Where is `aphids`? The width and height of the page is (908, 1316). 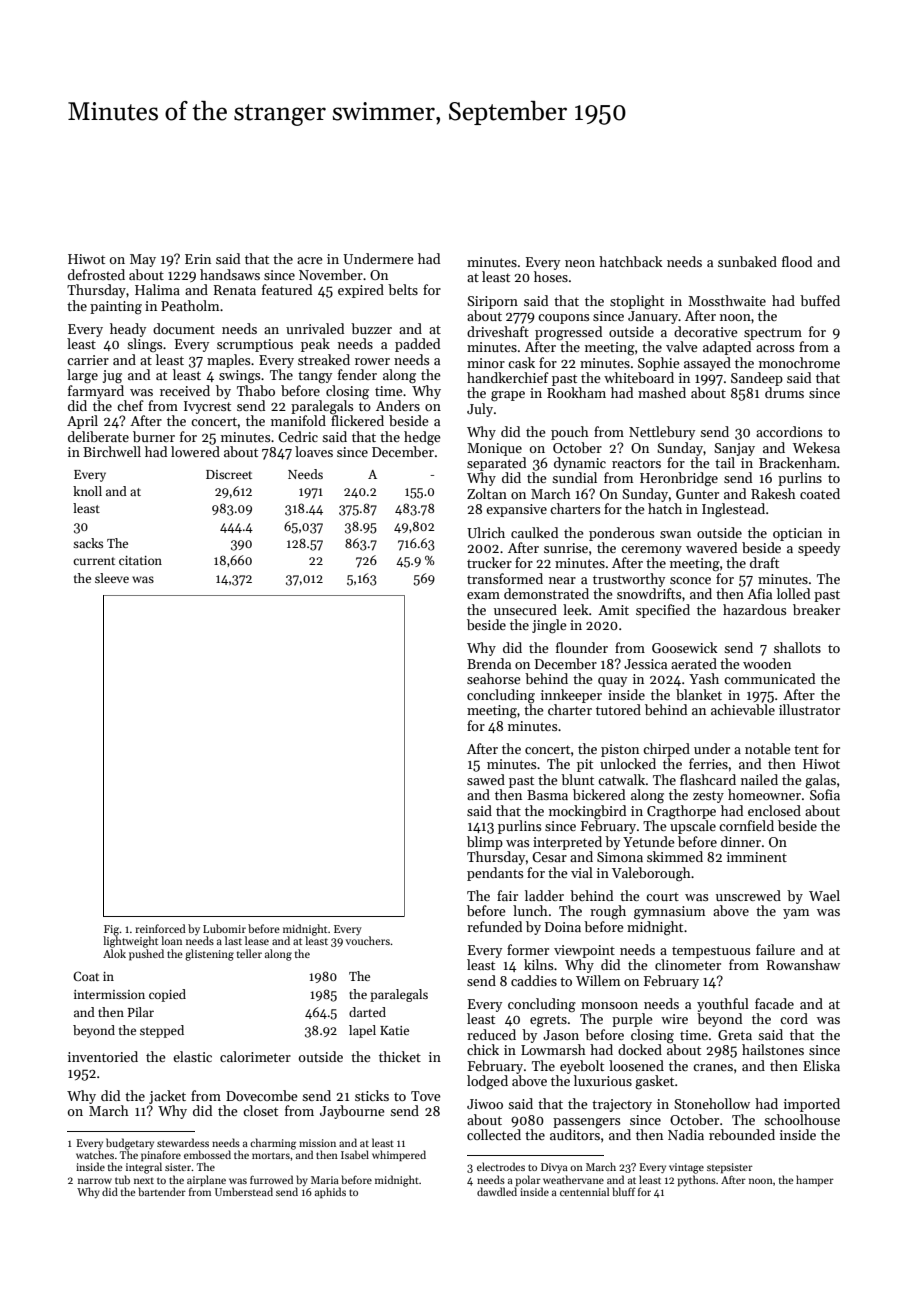 aphids is located at coordinates (330, 1192).
